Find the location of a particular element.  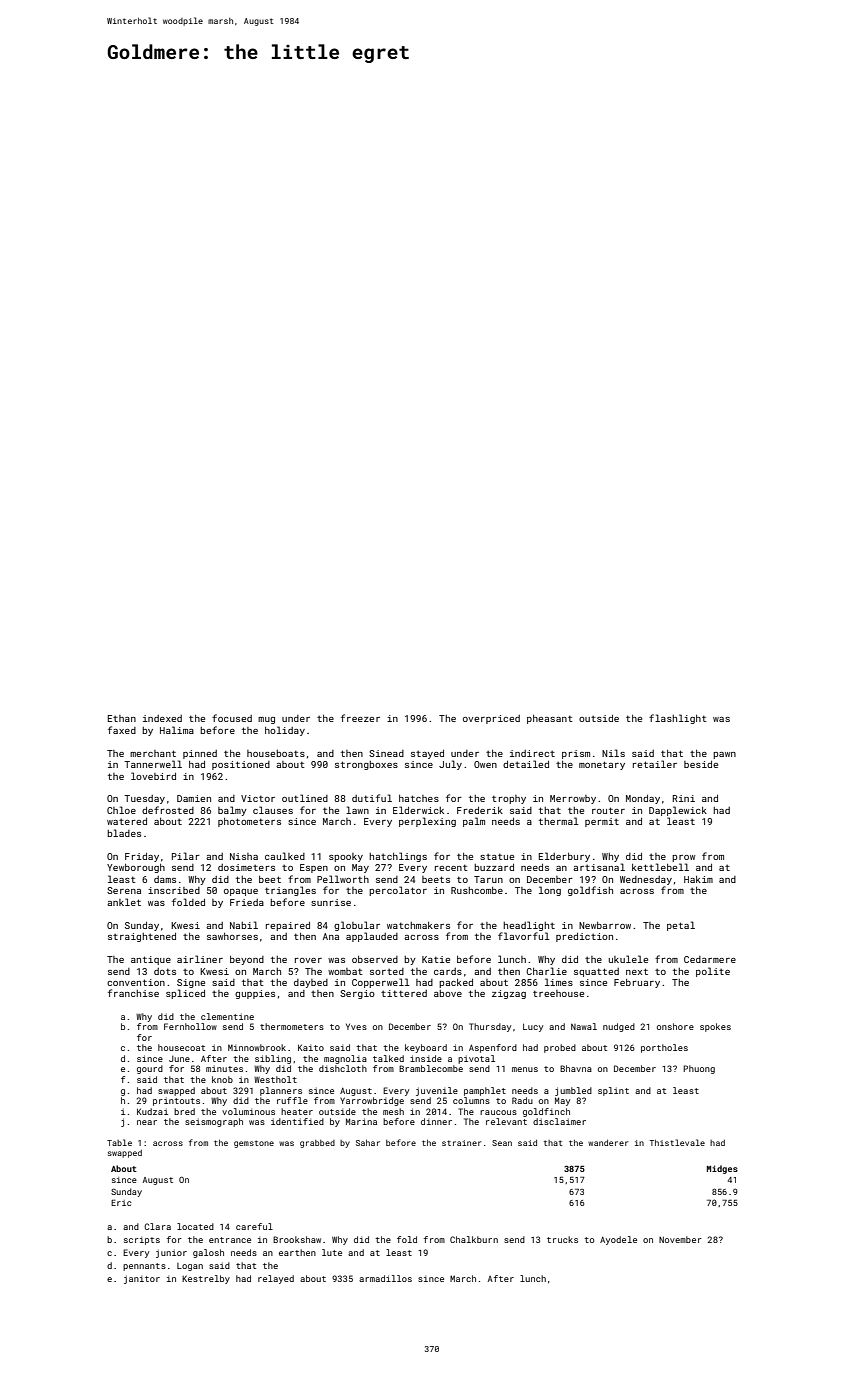

focused is located at coordinates (232, 718).
